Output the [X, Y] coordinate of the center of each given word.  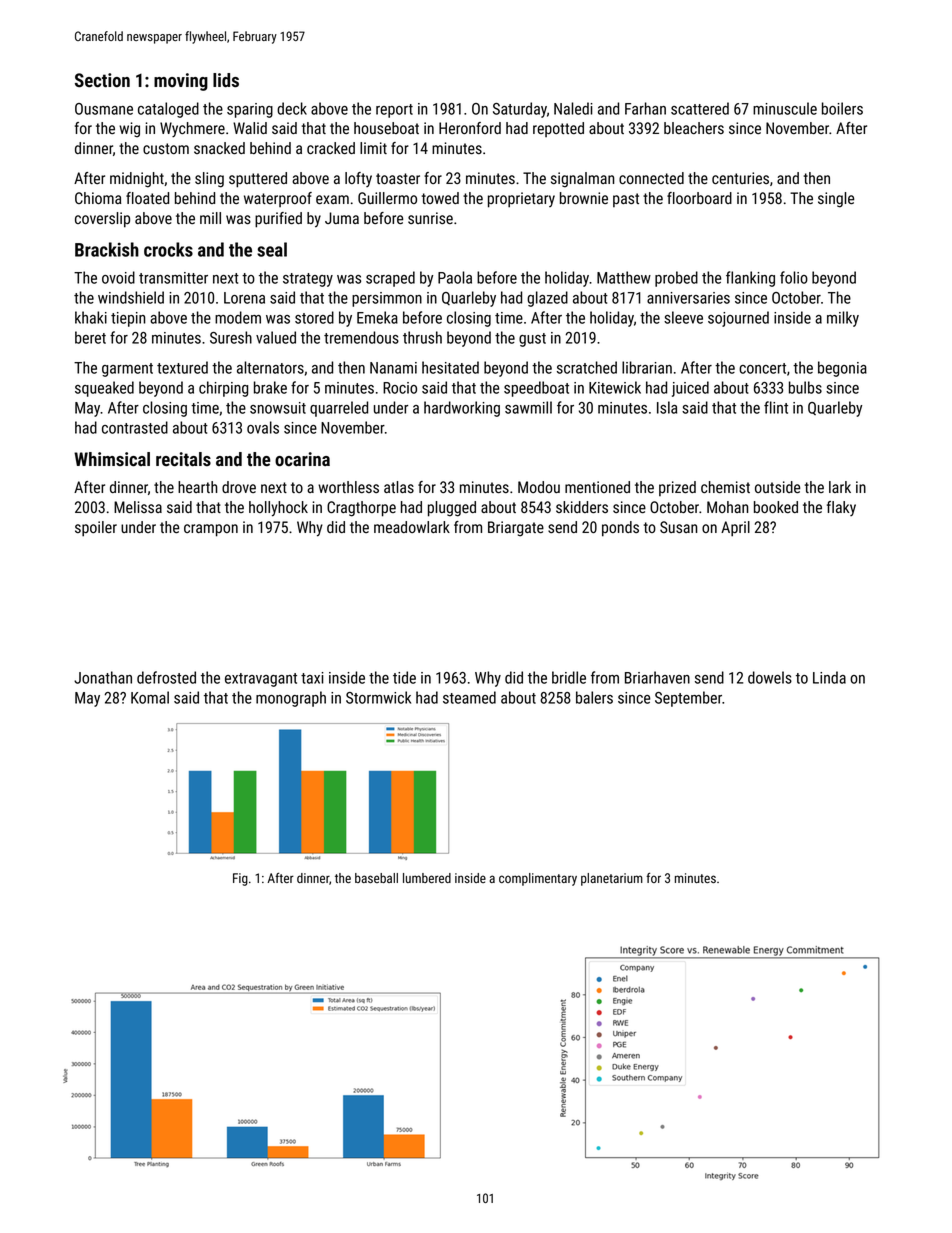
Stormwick [378, 697]
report [394, 111]
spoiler [96, 529]
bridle [569, 677]
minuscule [785, 108]
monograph [291, 699]
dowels [770, 677]
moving [181, 82]
